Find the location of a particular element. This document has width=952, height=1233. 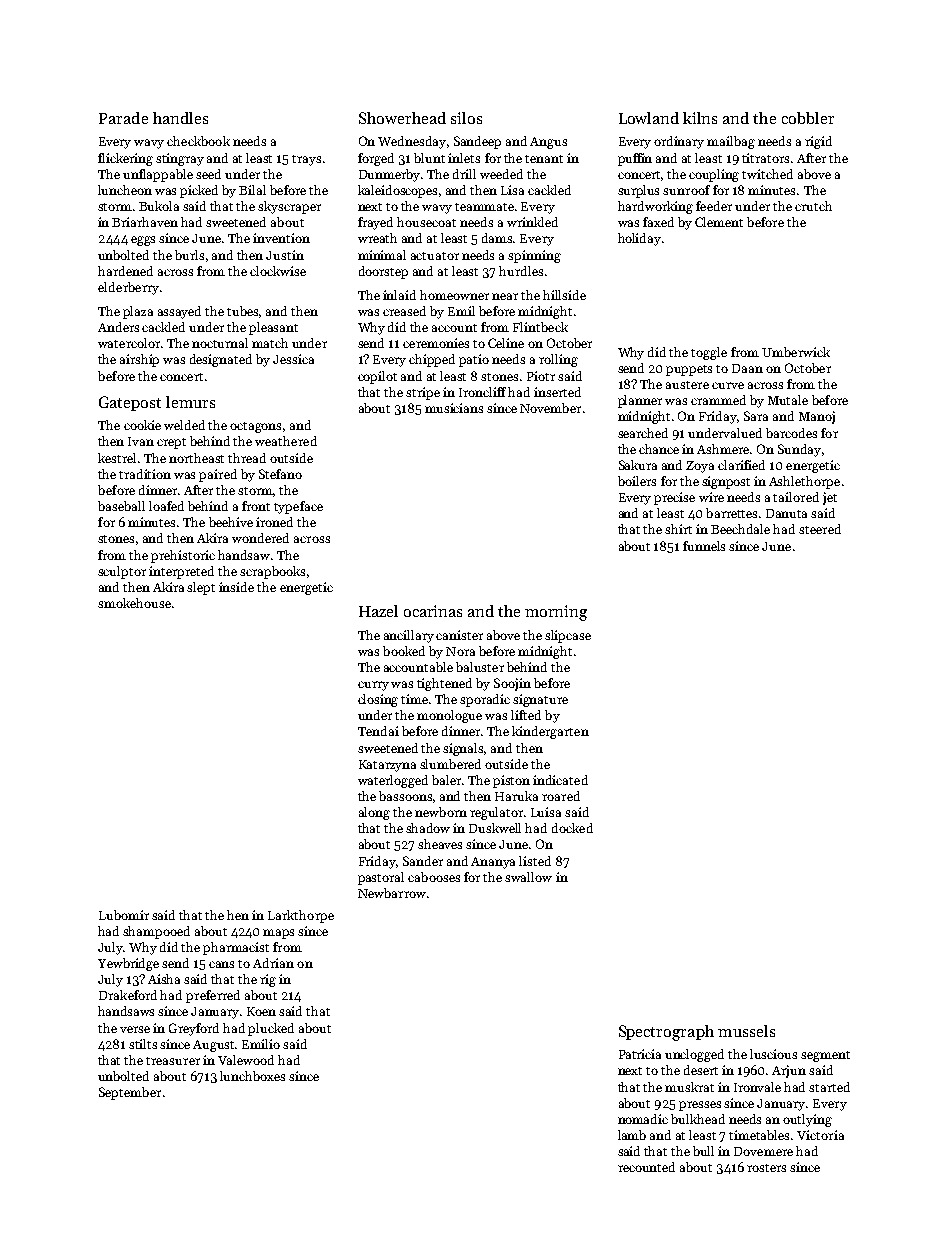

typeface is located at coordinates (298, 507).
